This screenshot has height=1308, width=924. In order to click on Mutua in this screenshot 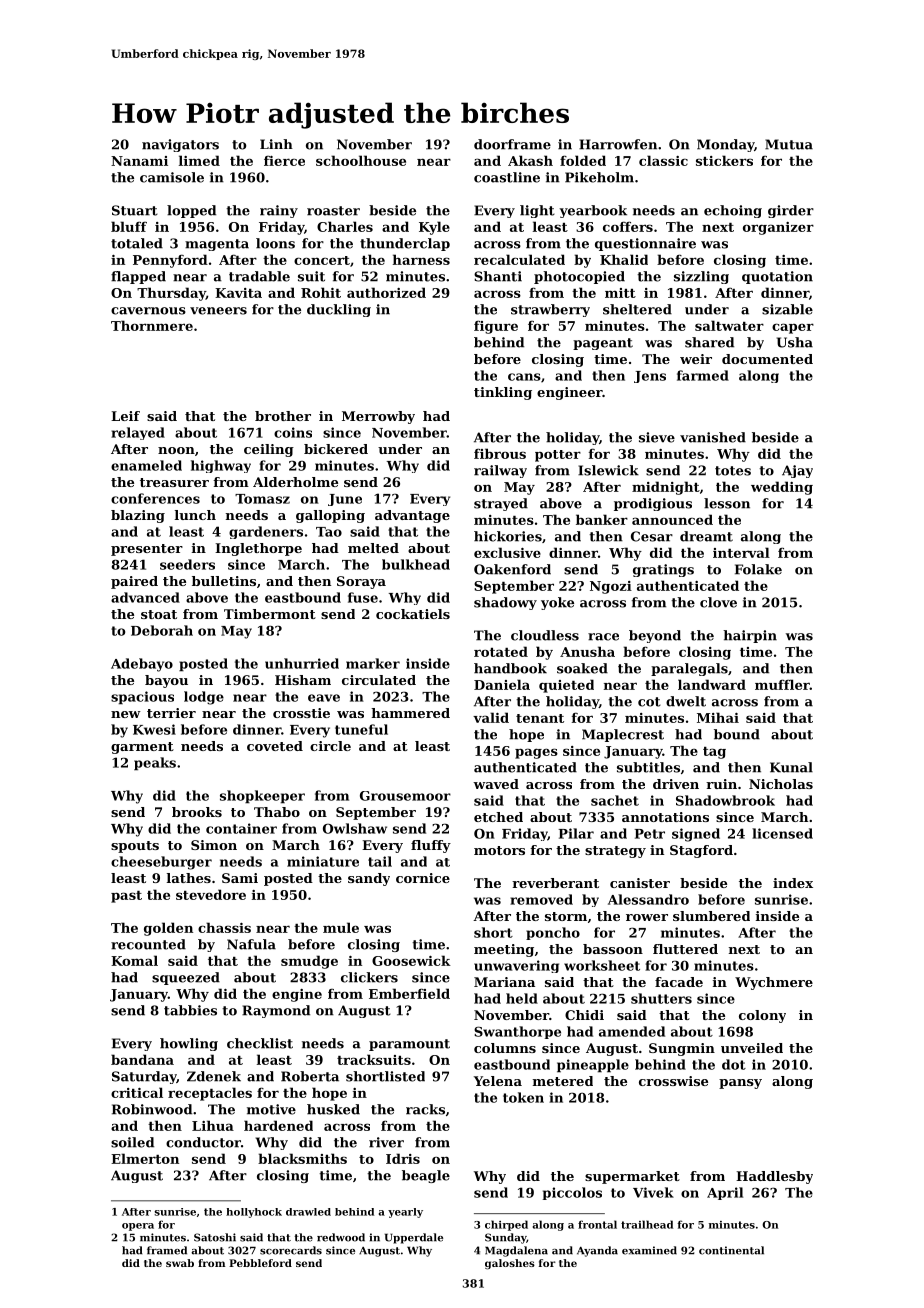, I will do `click(789, 144)`.
